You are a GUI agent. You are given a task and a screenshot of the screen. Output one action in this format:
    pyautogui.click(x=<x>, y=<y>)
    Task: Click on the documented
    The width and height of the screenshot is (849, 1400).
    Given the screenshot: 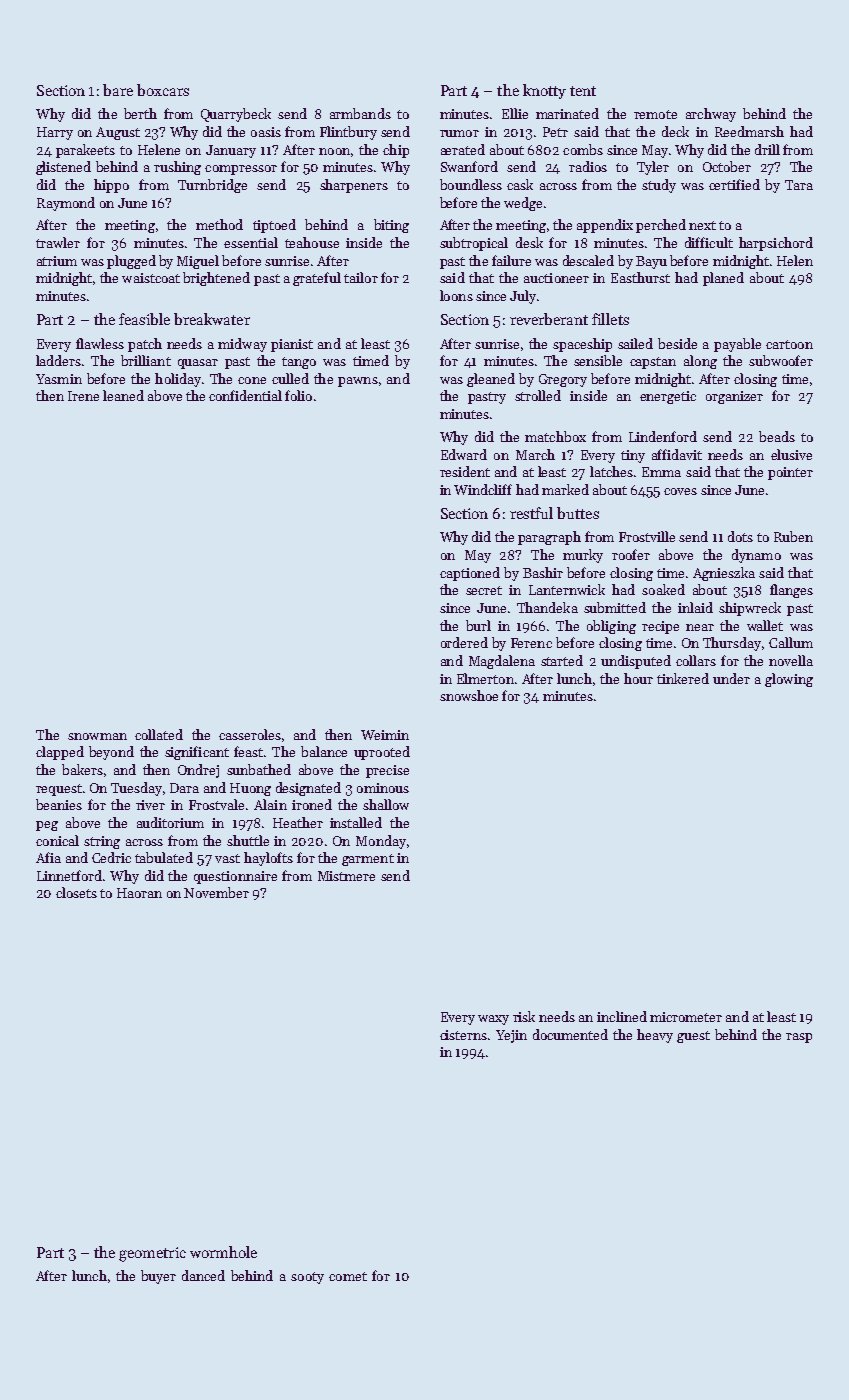 What is the action you would take?
    pyautogui.click(x=570, y=1034)
